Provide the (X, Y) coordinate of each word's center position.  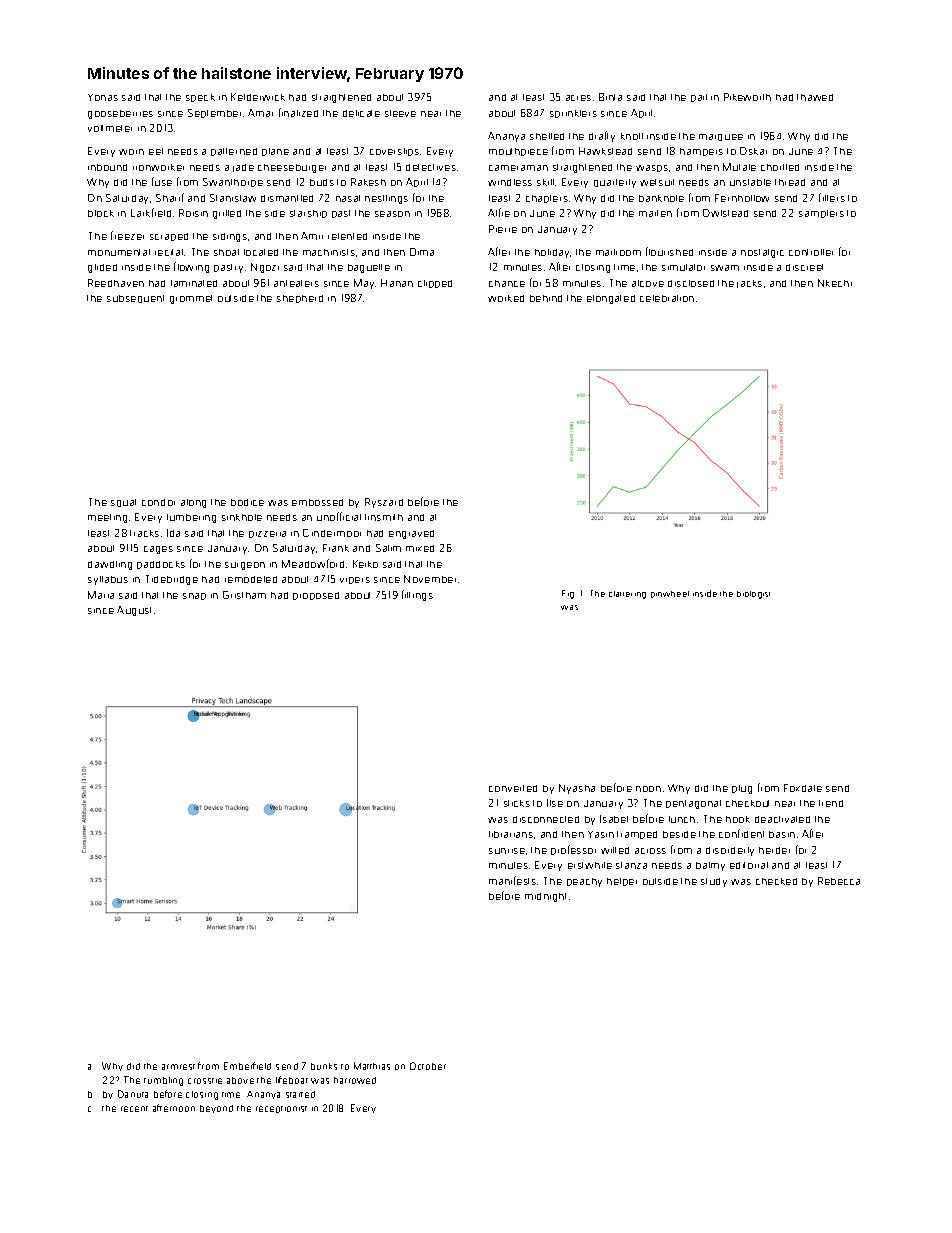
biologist (753, 595)
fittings (417, 595)
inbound (107, 167)
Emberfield (247, 1066)
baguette (369, 268)
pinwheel (670, 594)
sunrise (507, 851)
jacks (749, 284)
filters (832, 197)
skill (545, 182)
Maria (101, 595)
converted (513, 788)
